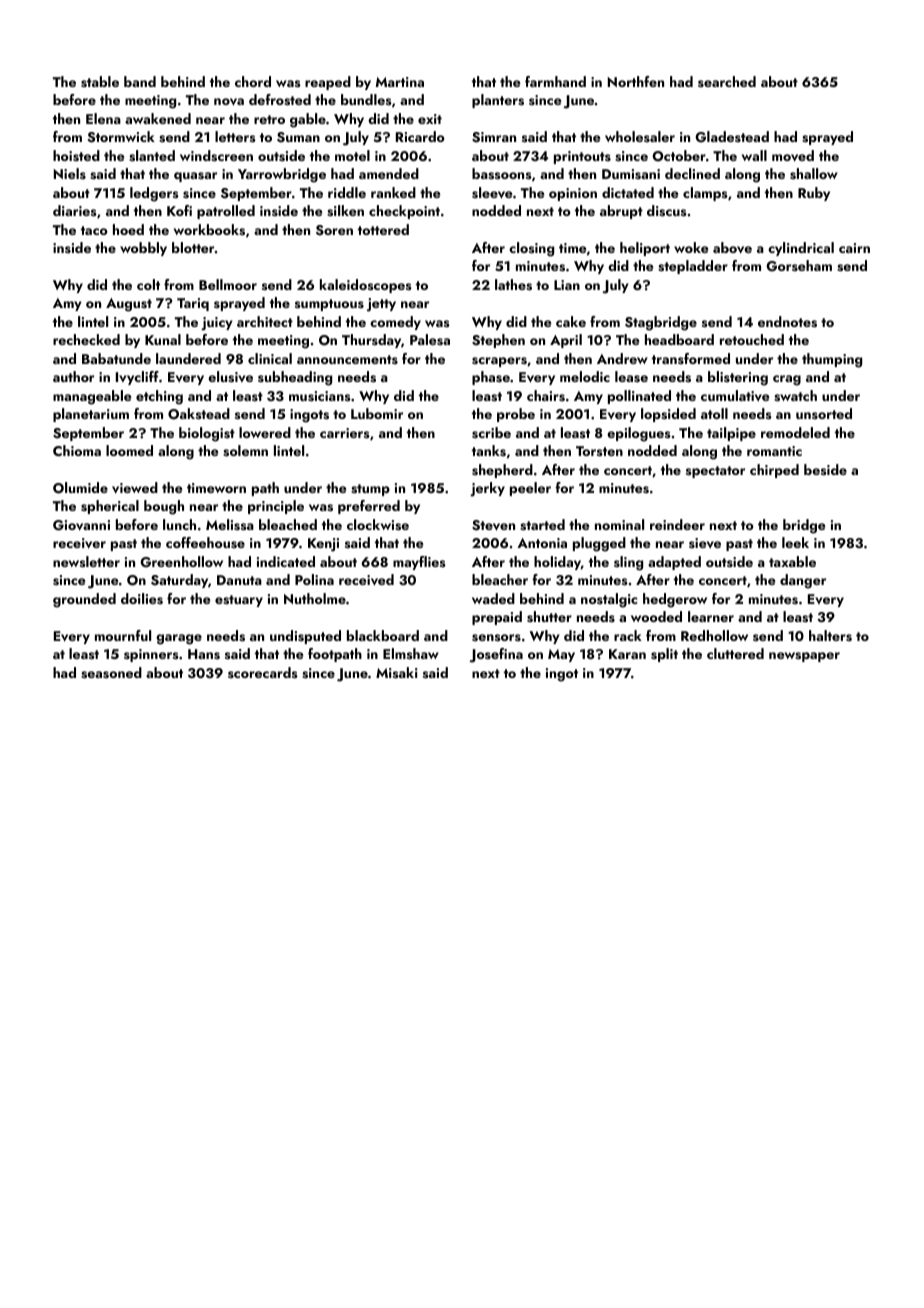  What do you see at coordinates (854, 248) in the page?
I see `cairn` at bounding box center [854, 248].
